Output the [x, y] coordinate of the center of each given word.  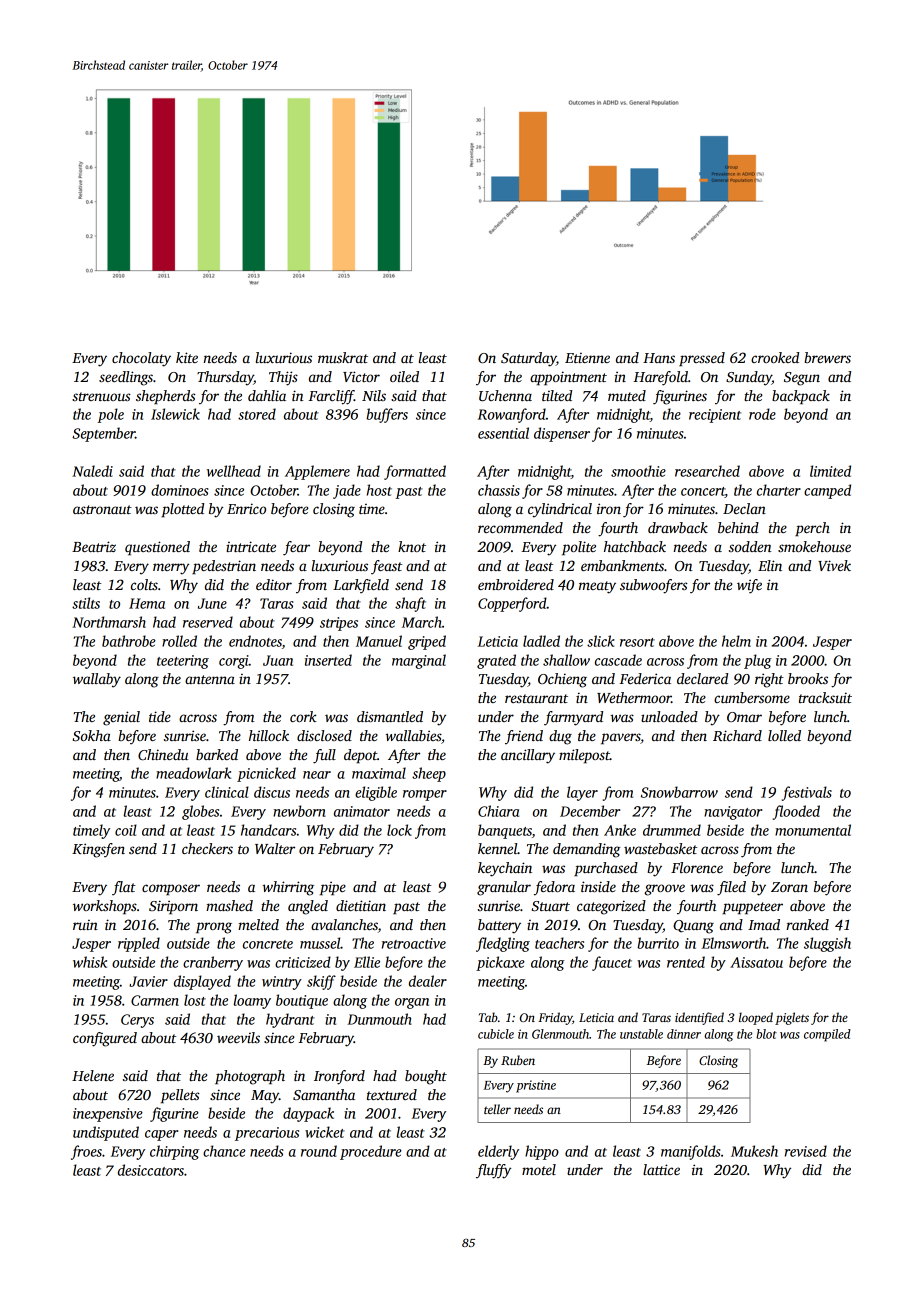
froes [86, 1152]
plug [758, 661]
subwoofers [654, 586]
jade [347, 491]
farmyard [573, 718]
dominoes [180, 490]
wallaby [97, 680]
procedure [371, 1152]
